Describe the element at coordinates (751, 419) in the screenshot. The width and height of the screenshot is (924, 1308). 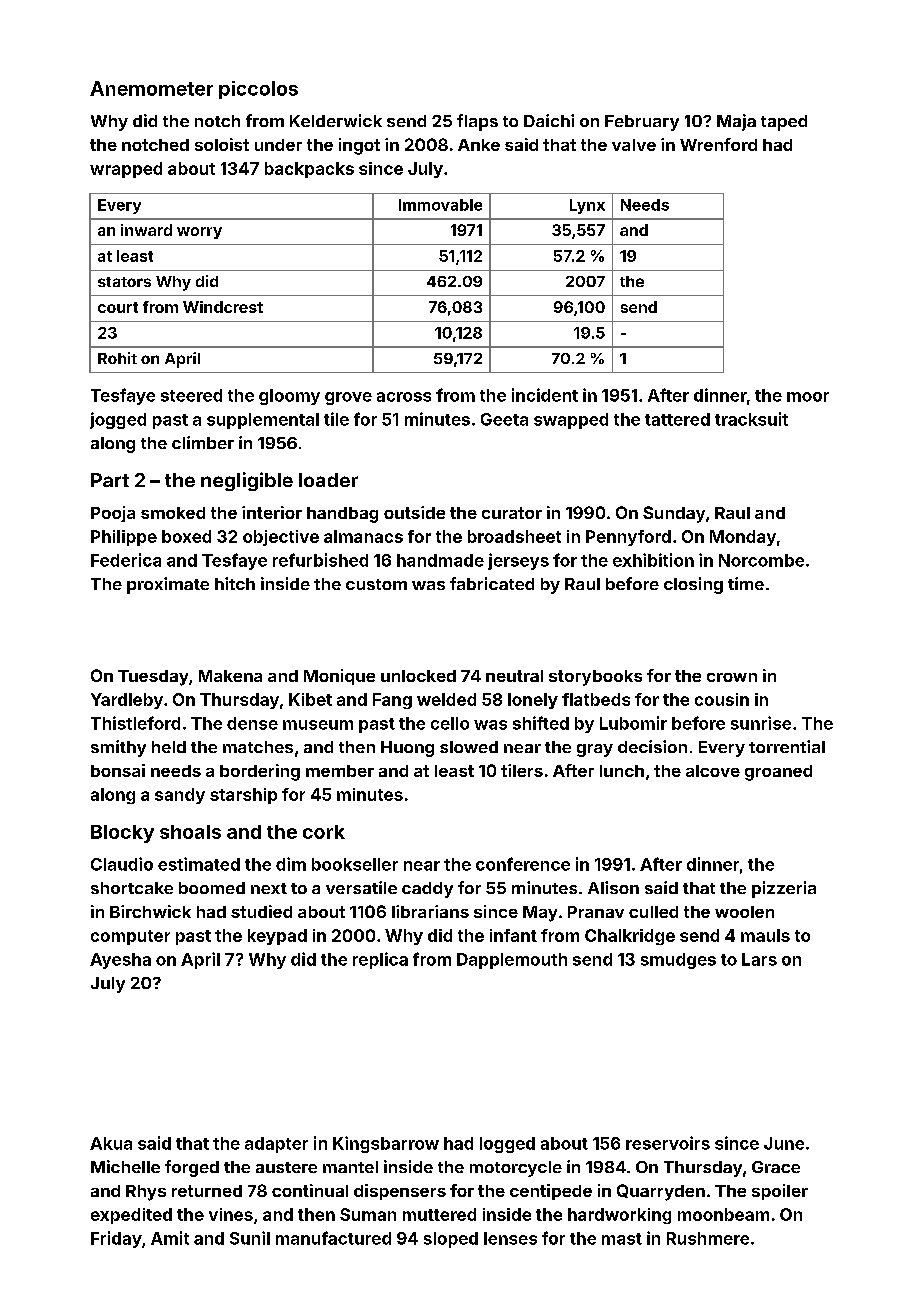
I see `tracksuit` at that location.
